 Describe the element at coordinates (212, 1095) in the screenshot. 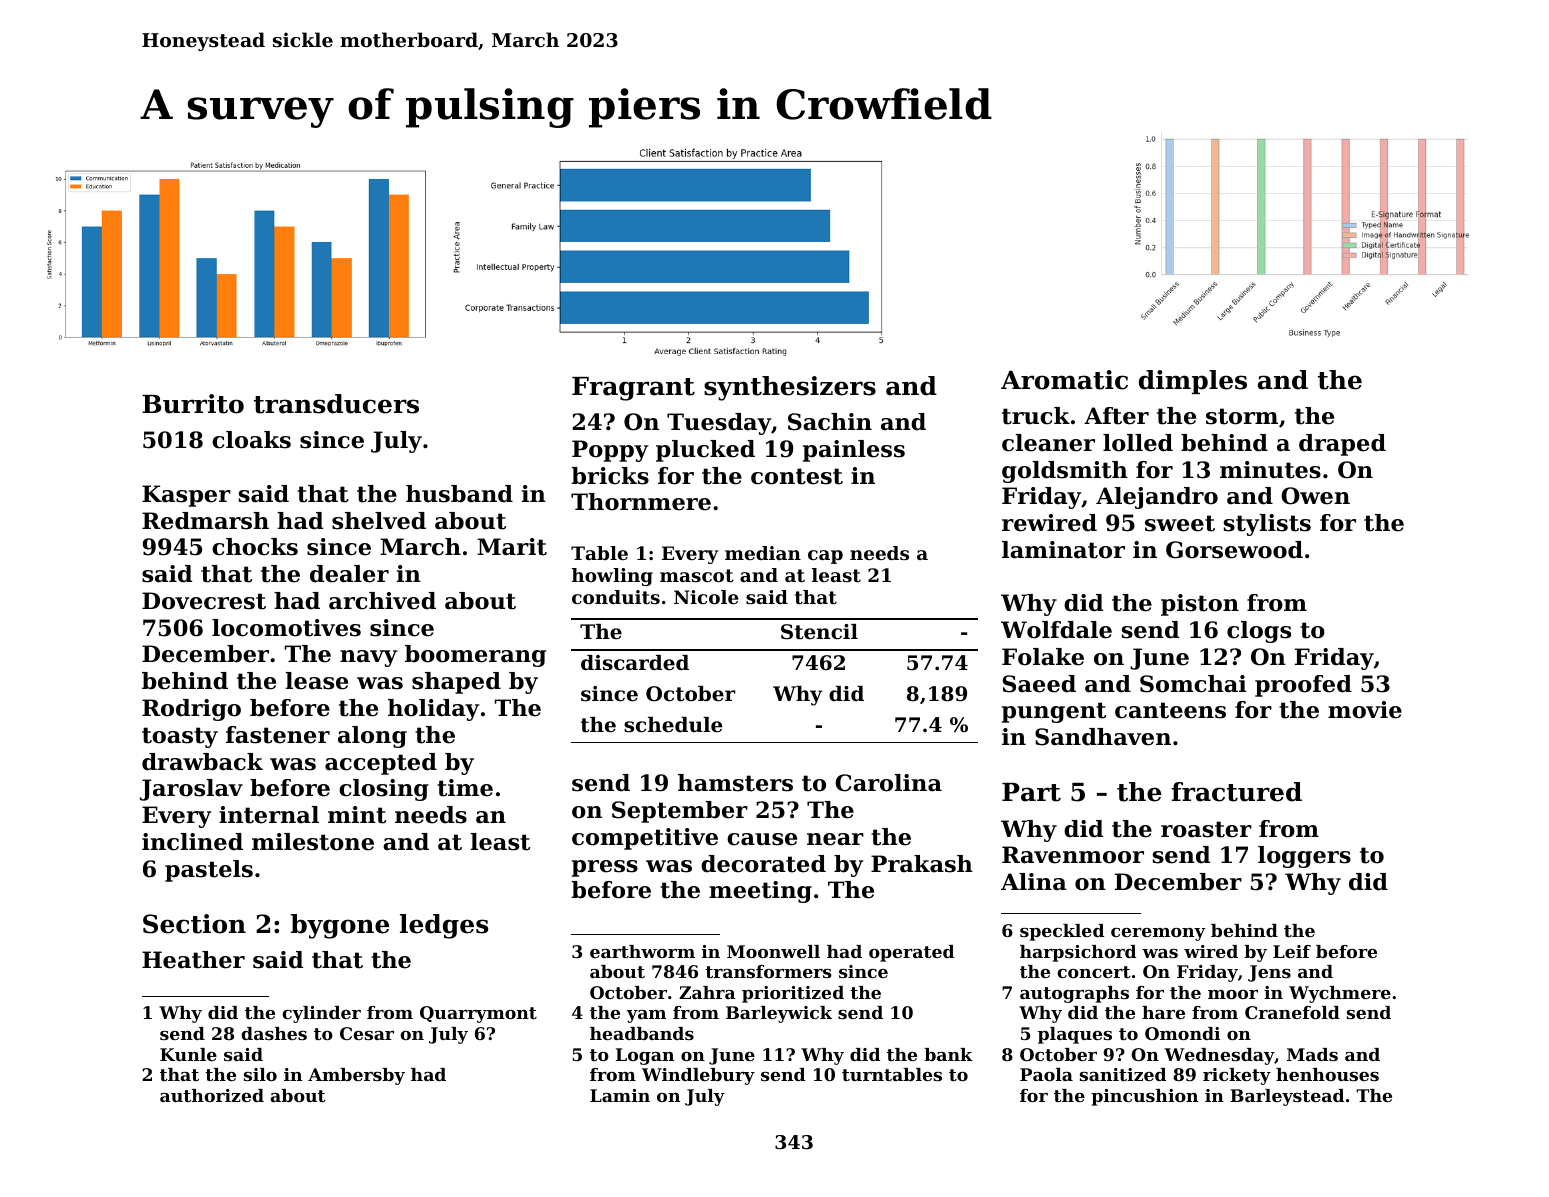

I see `authorized` at that location.
